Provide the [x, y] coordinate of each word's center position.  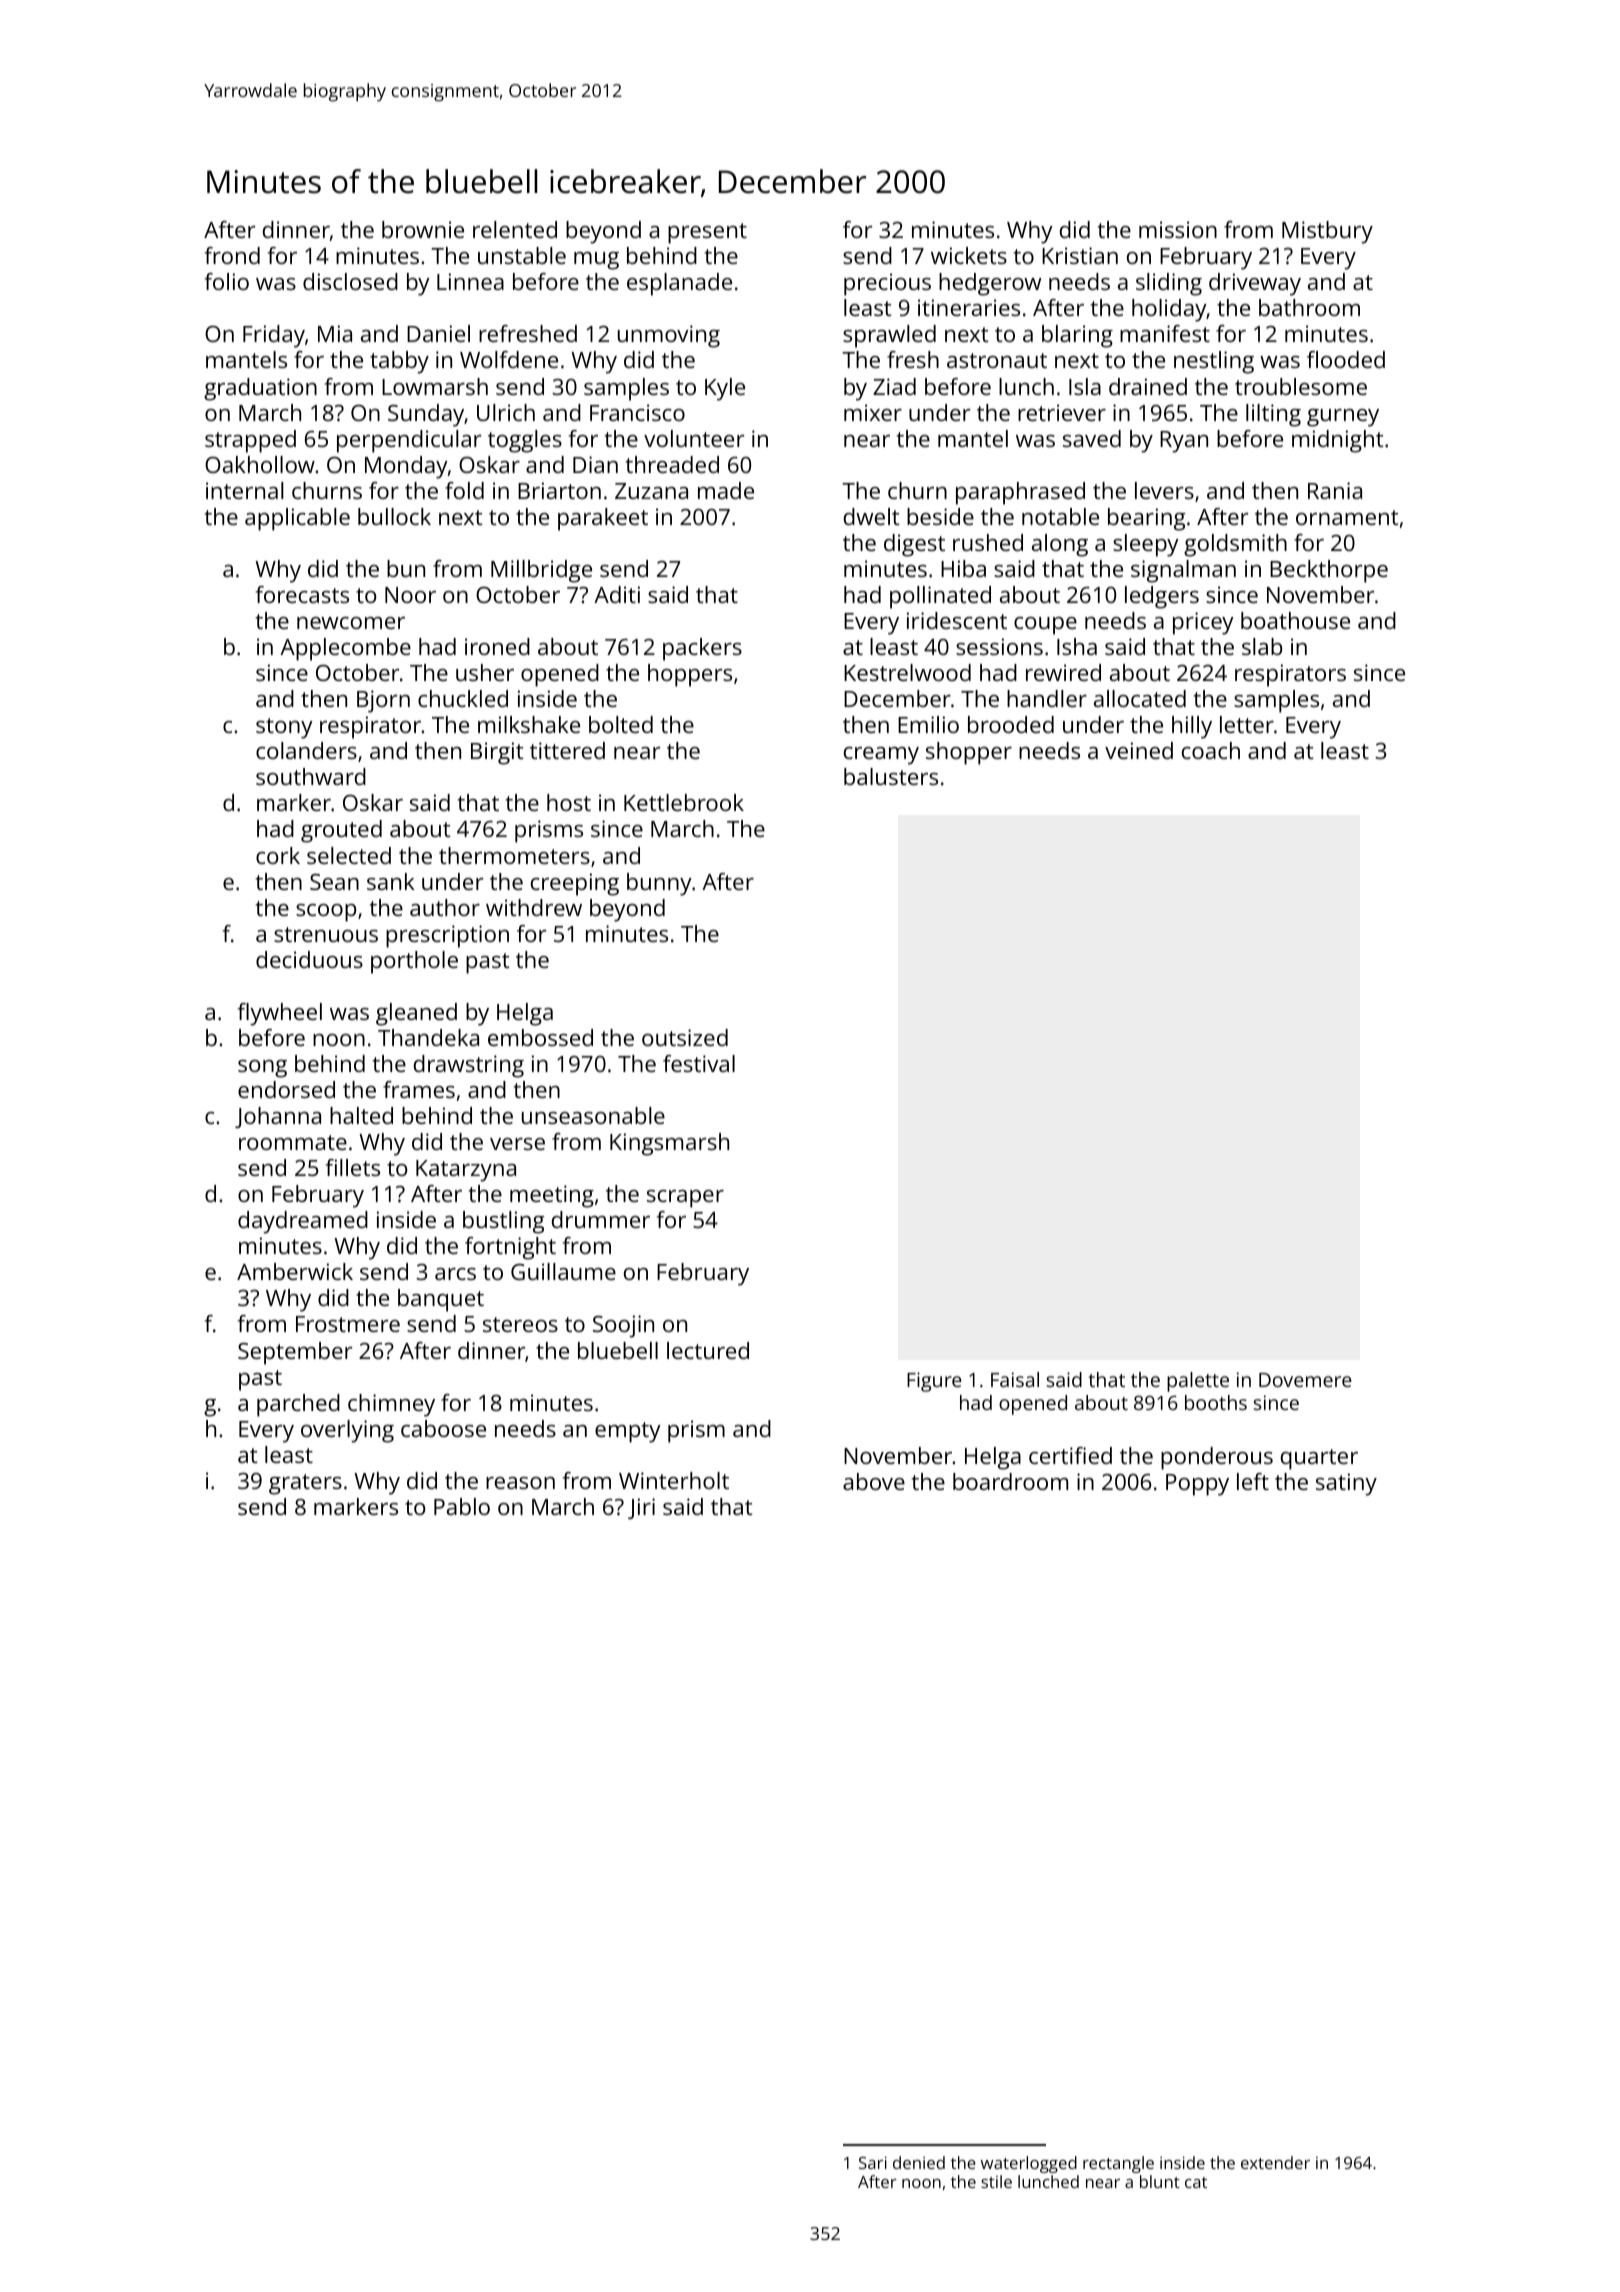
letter [1247, 724]
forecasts [302, 594]
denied [919, 2162]
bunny [659, 884]
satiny [1346, 1484]
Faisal [1015, 1379]
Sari [873, 2162]
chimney [391, 1405]
